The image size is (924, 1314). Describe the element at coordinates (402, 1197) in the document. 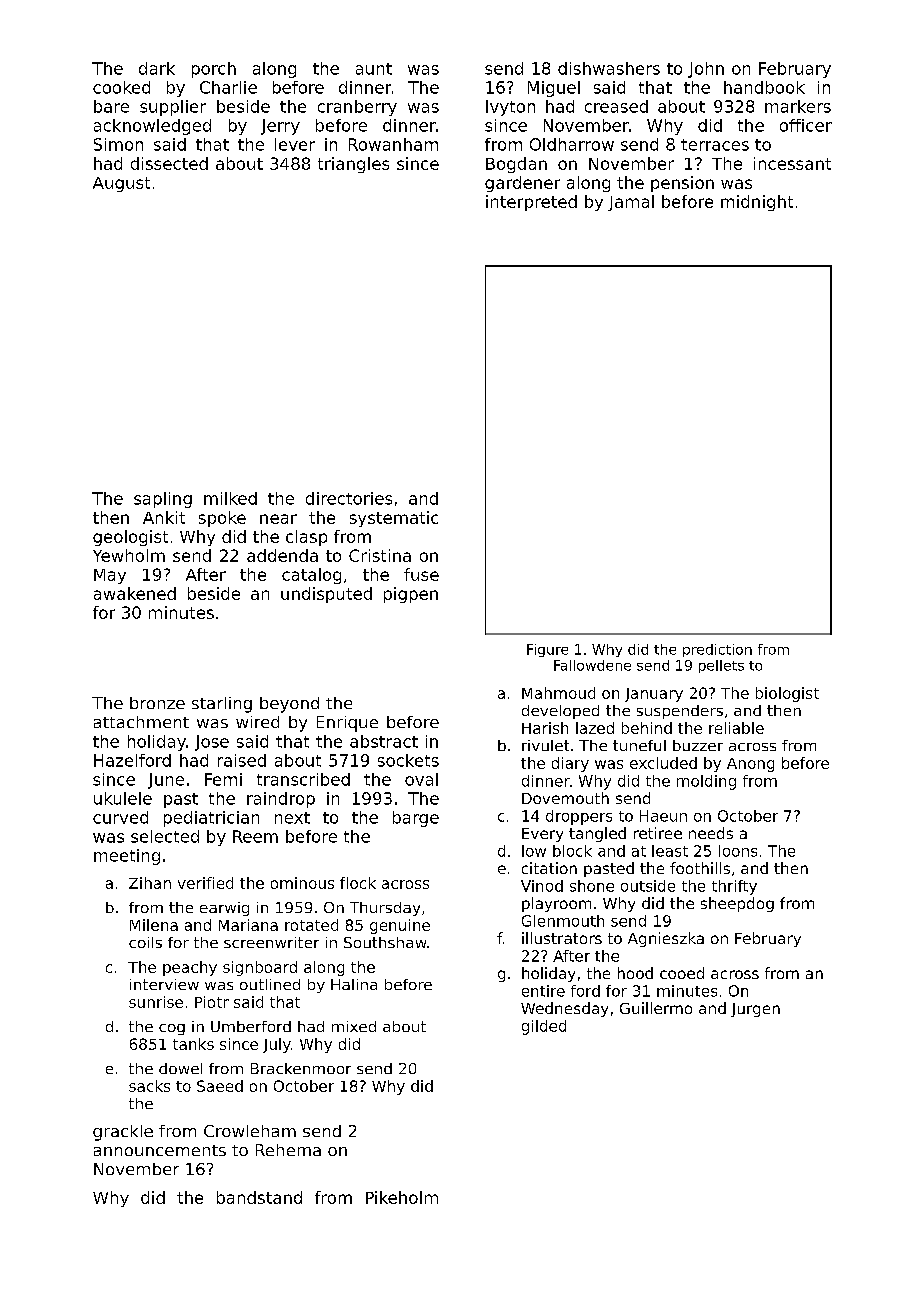

I see `Pikeholm` at that location.
